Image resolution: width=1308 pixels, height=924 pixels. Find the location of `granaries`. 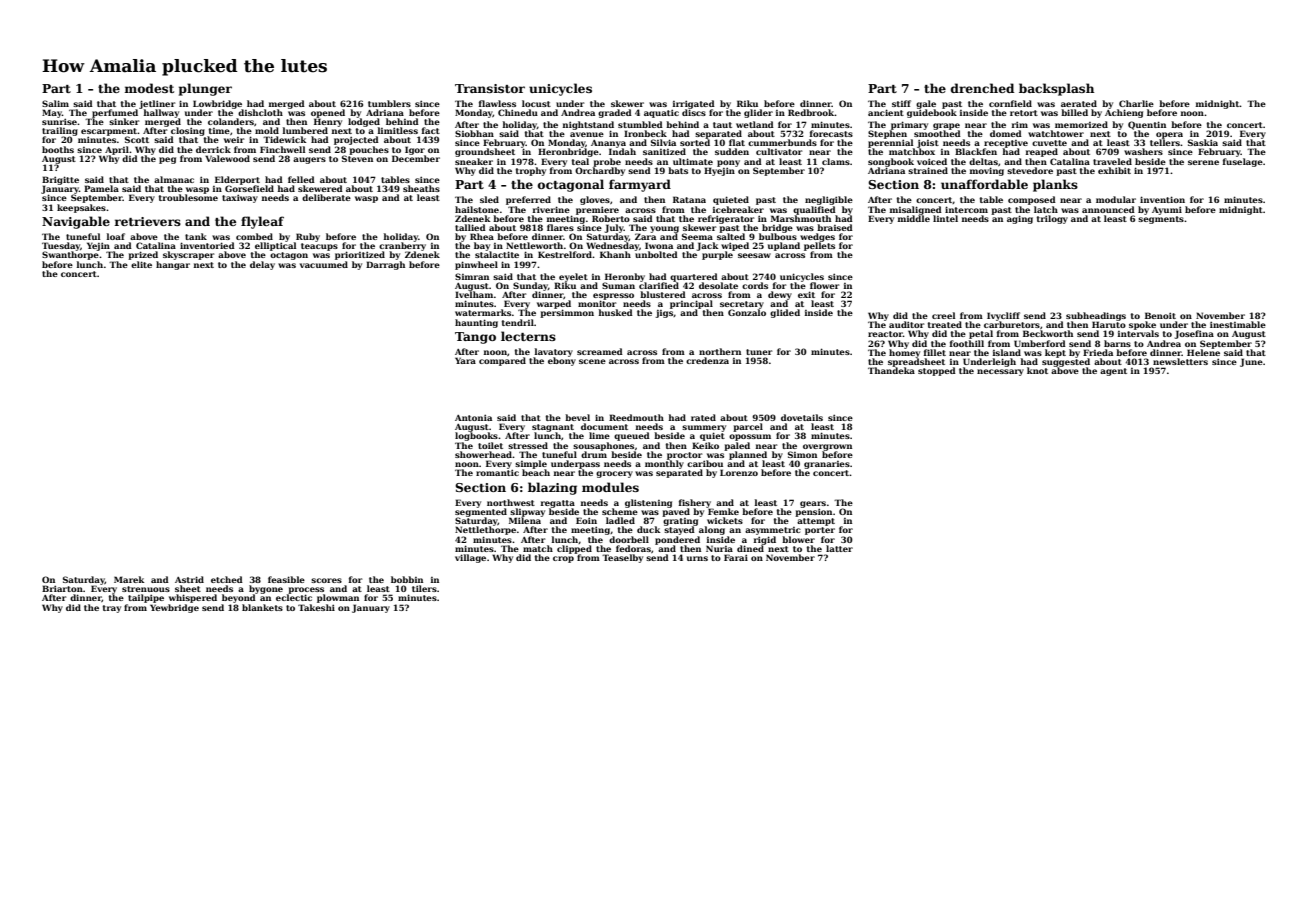

granaries is located at coordinates (827, 465).
